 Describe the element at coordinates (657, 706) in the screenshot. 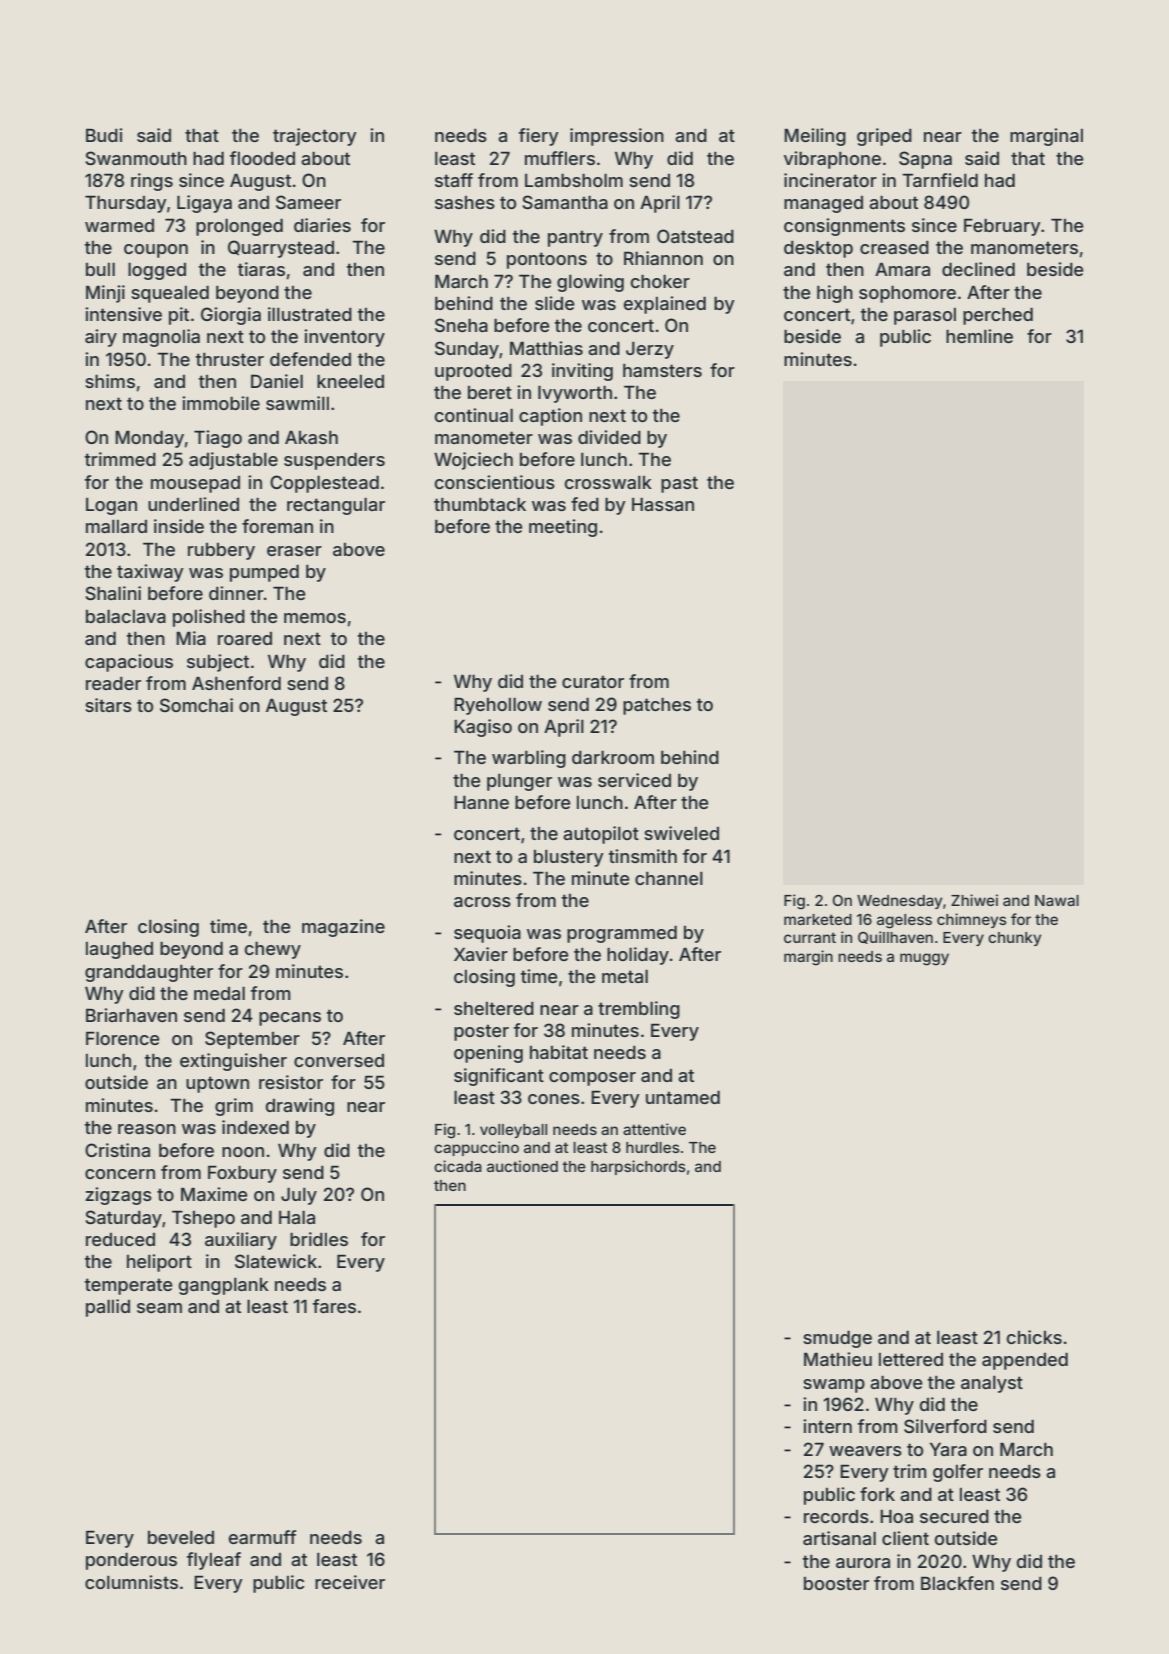

I see `patches` at that location.
